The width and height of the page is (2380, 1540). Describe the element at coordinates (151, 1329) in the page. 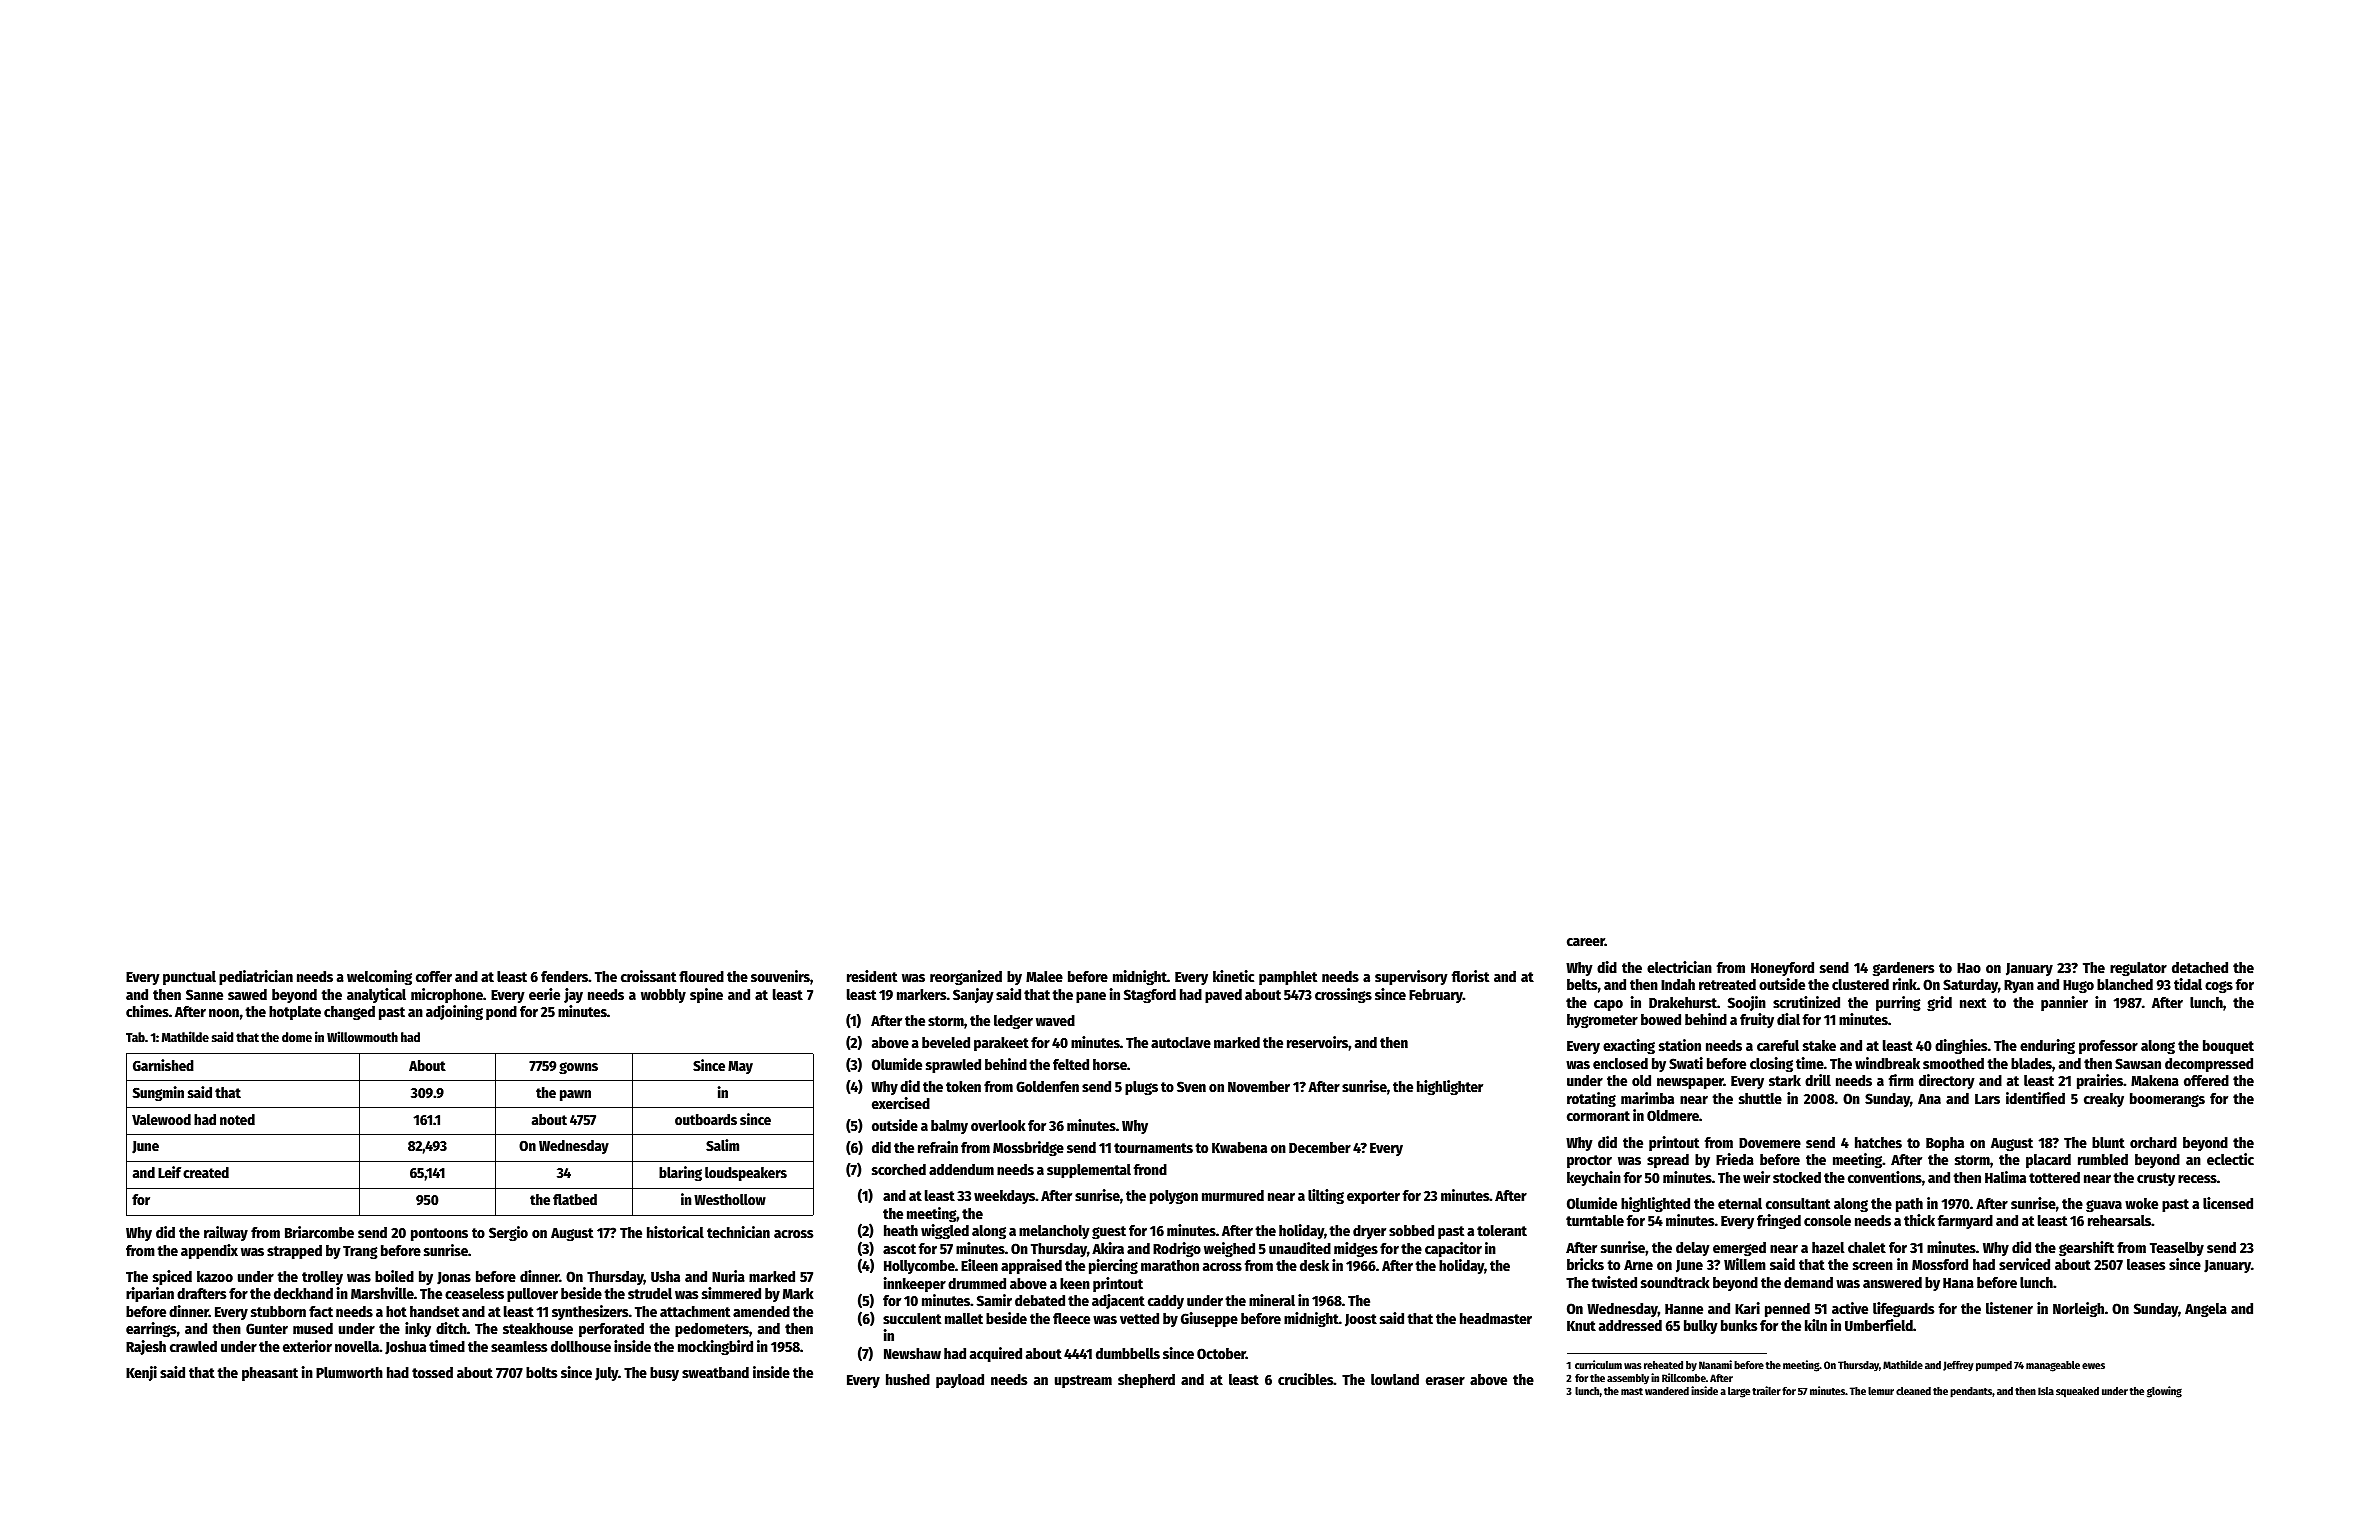

I see `earrings` at that location.
